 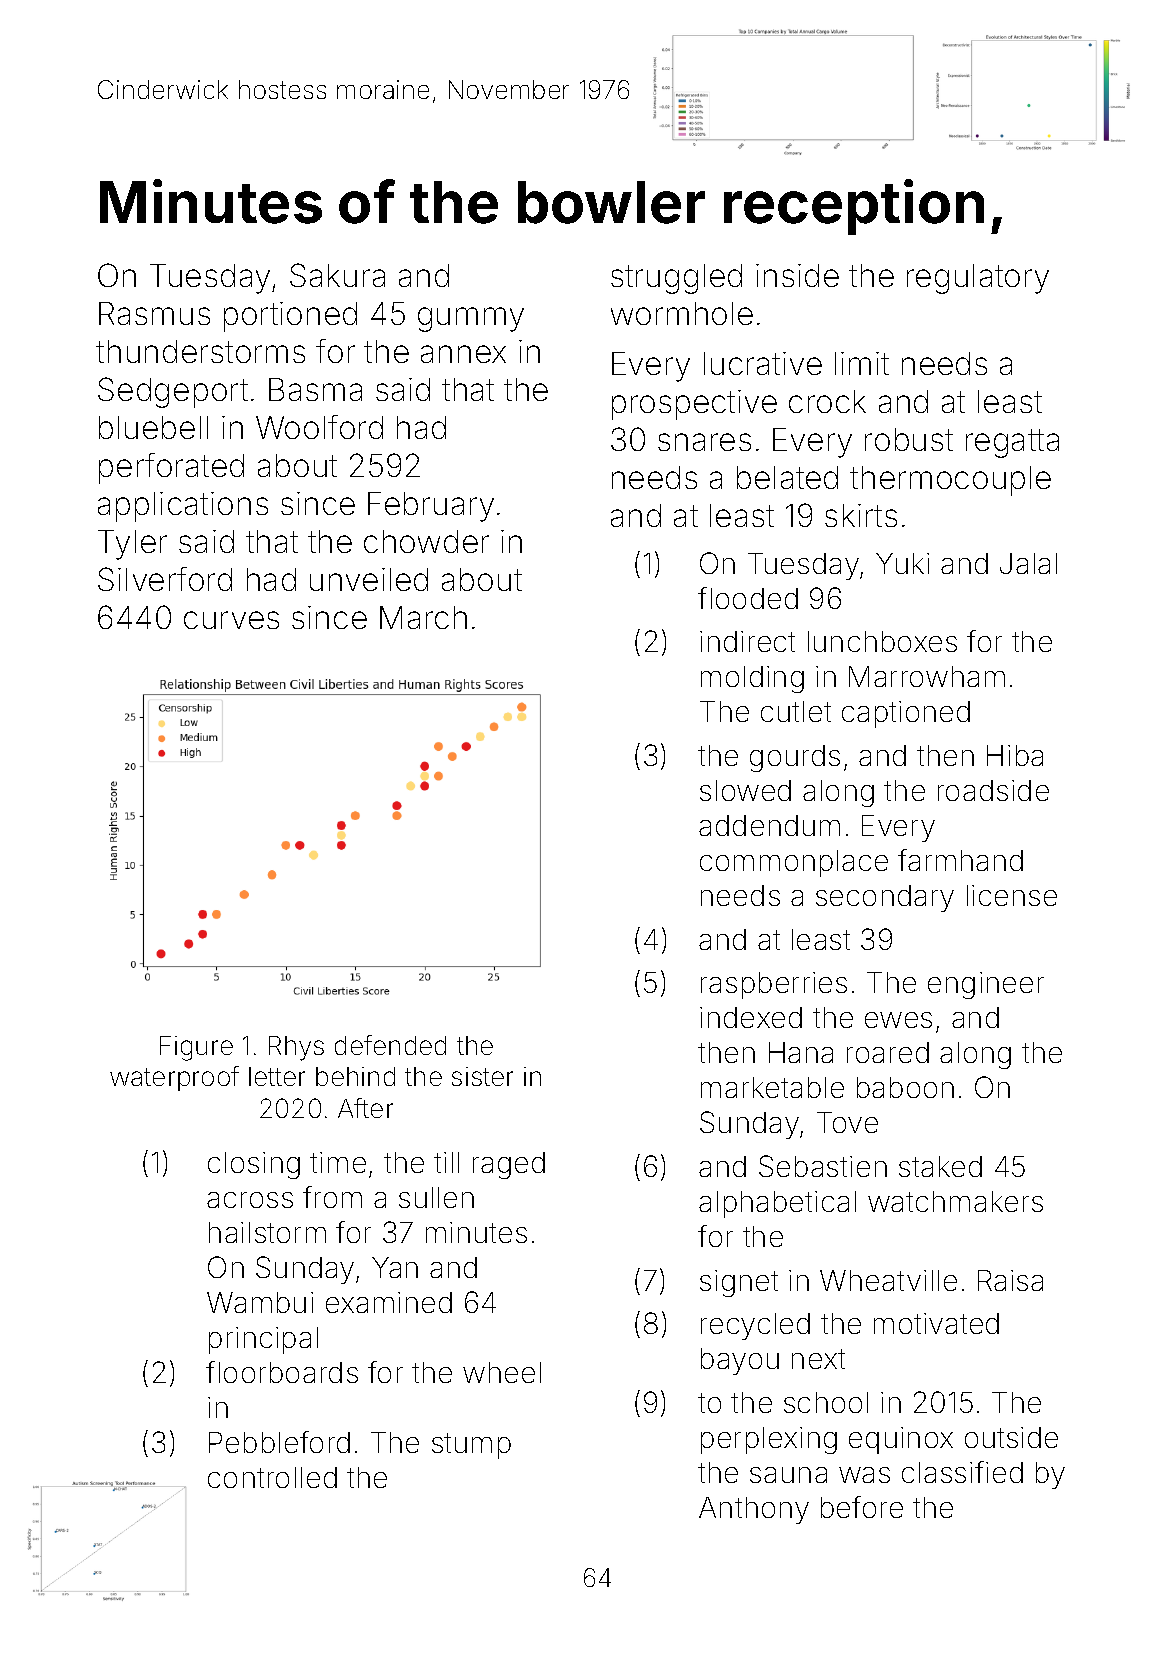 I want to click on indirect, so click(x=747, y=641).
